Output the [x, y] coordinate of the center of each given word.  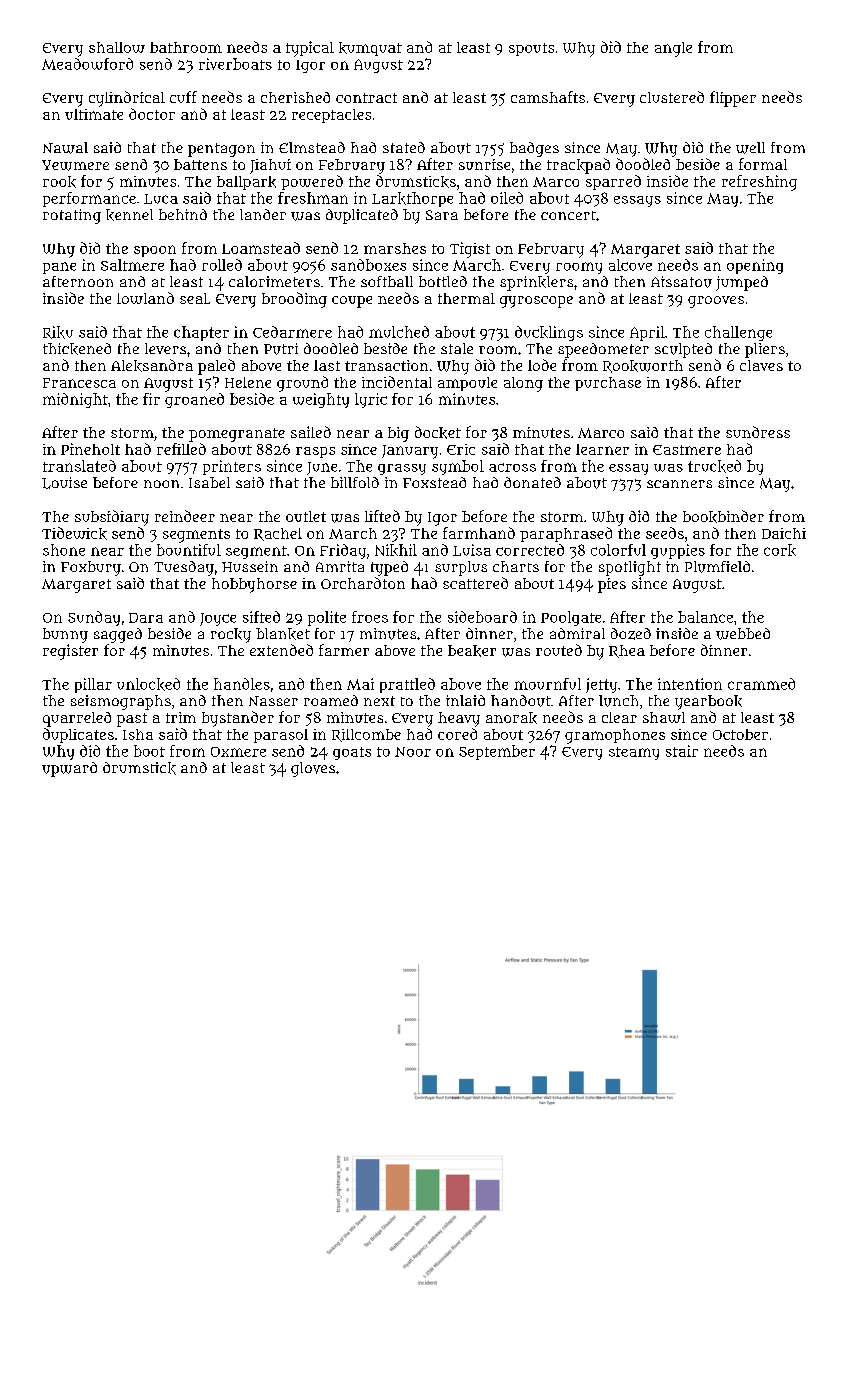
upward [69, 769]
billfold [355, 482]
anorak [511, 718]
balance [705, 617]
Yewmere [75, 165]
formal [763, 164]
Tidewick [74, 533]
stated [404, 147]
